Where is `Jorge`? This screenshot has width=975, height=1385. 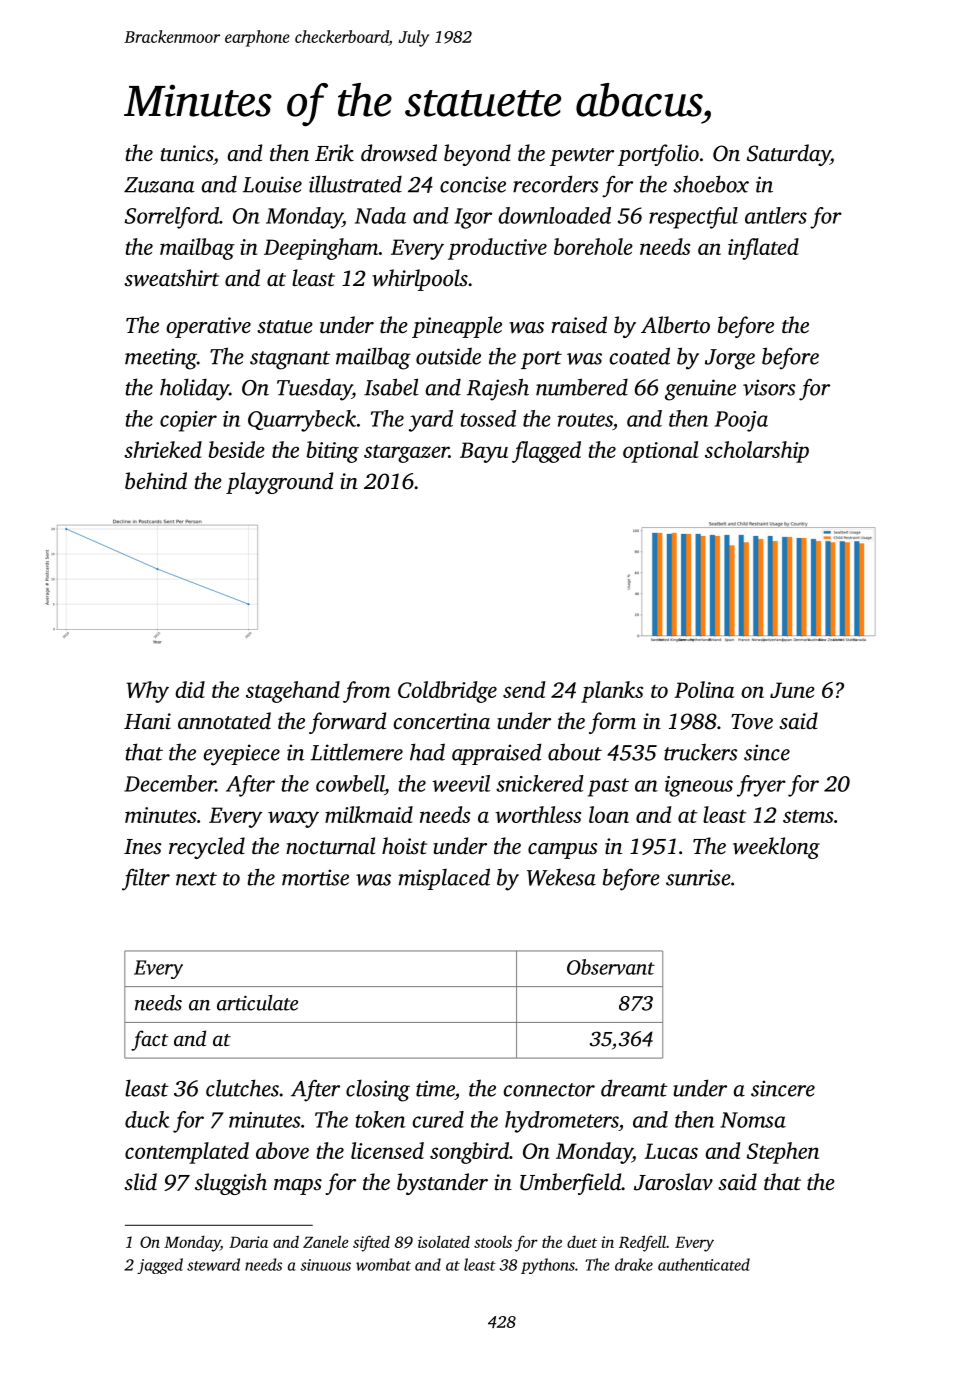
Jorge is located at coordinates (730, 359).
